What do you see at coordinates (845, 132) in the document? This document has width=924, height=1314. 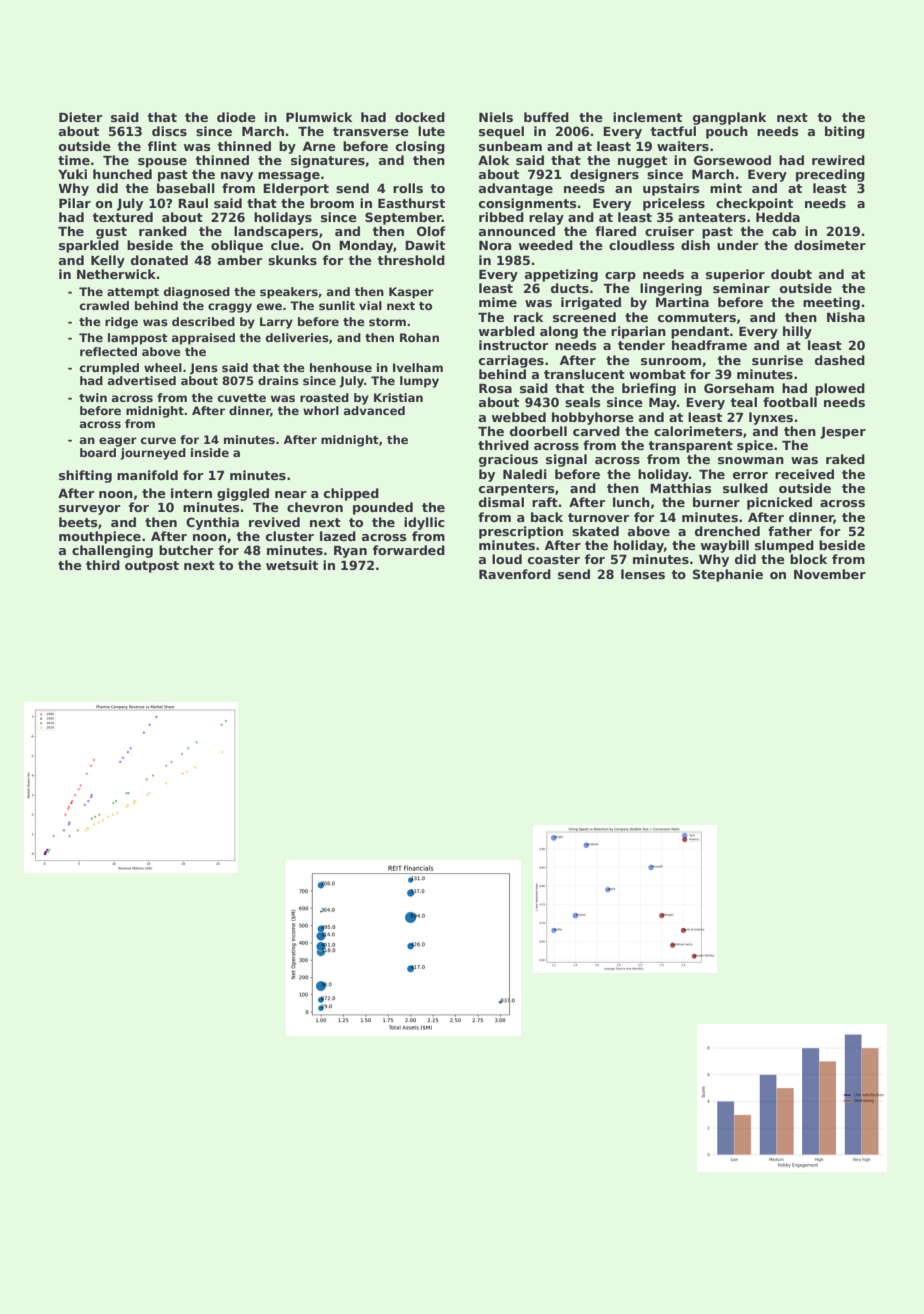 I see `biting` at bounding box center [845, 132].
